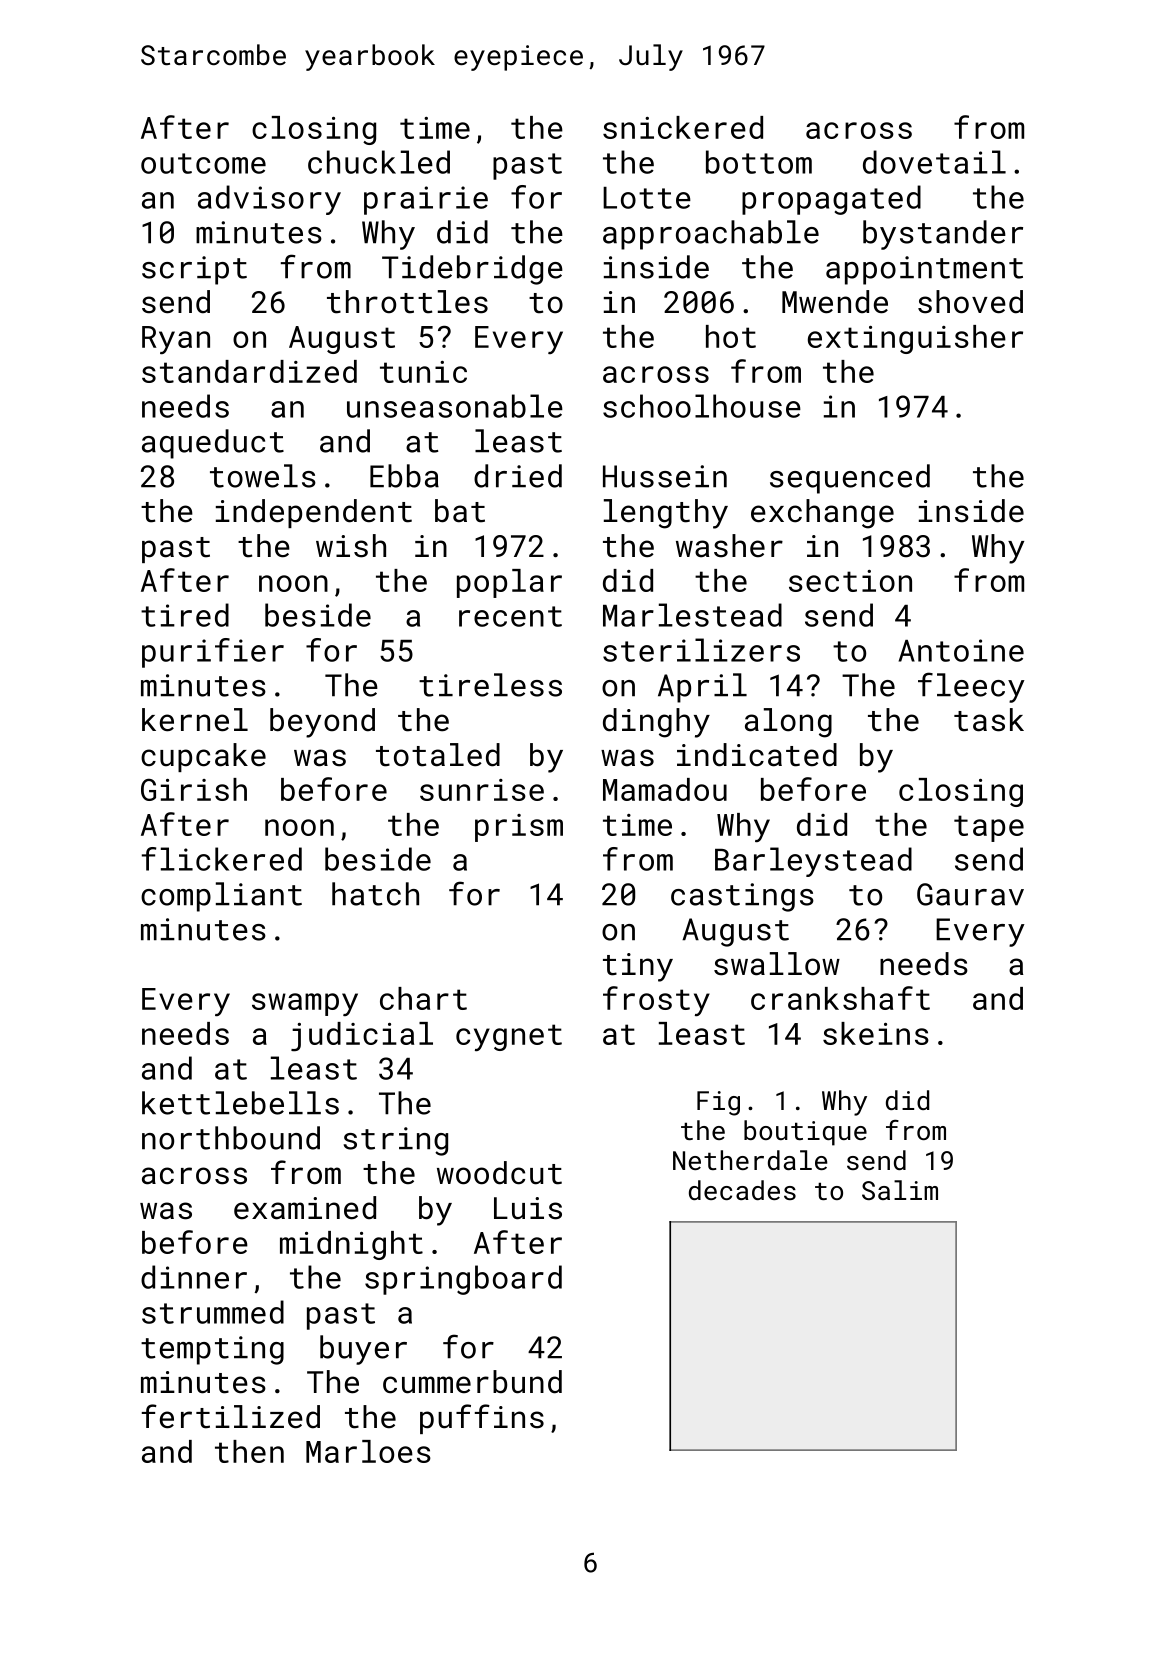 Image resolution: width=1165 pixels, height=1654 pixels. Describe the element at coordinates (375, 894) in the page. I see `hatch` at that location.
